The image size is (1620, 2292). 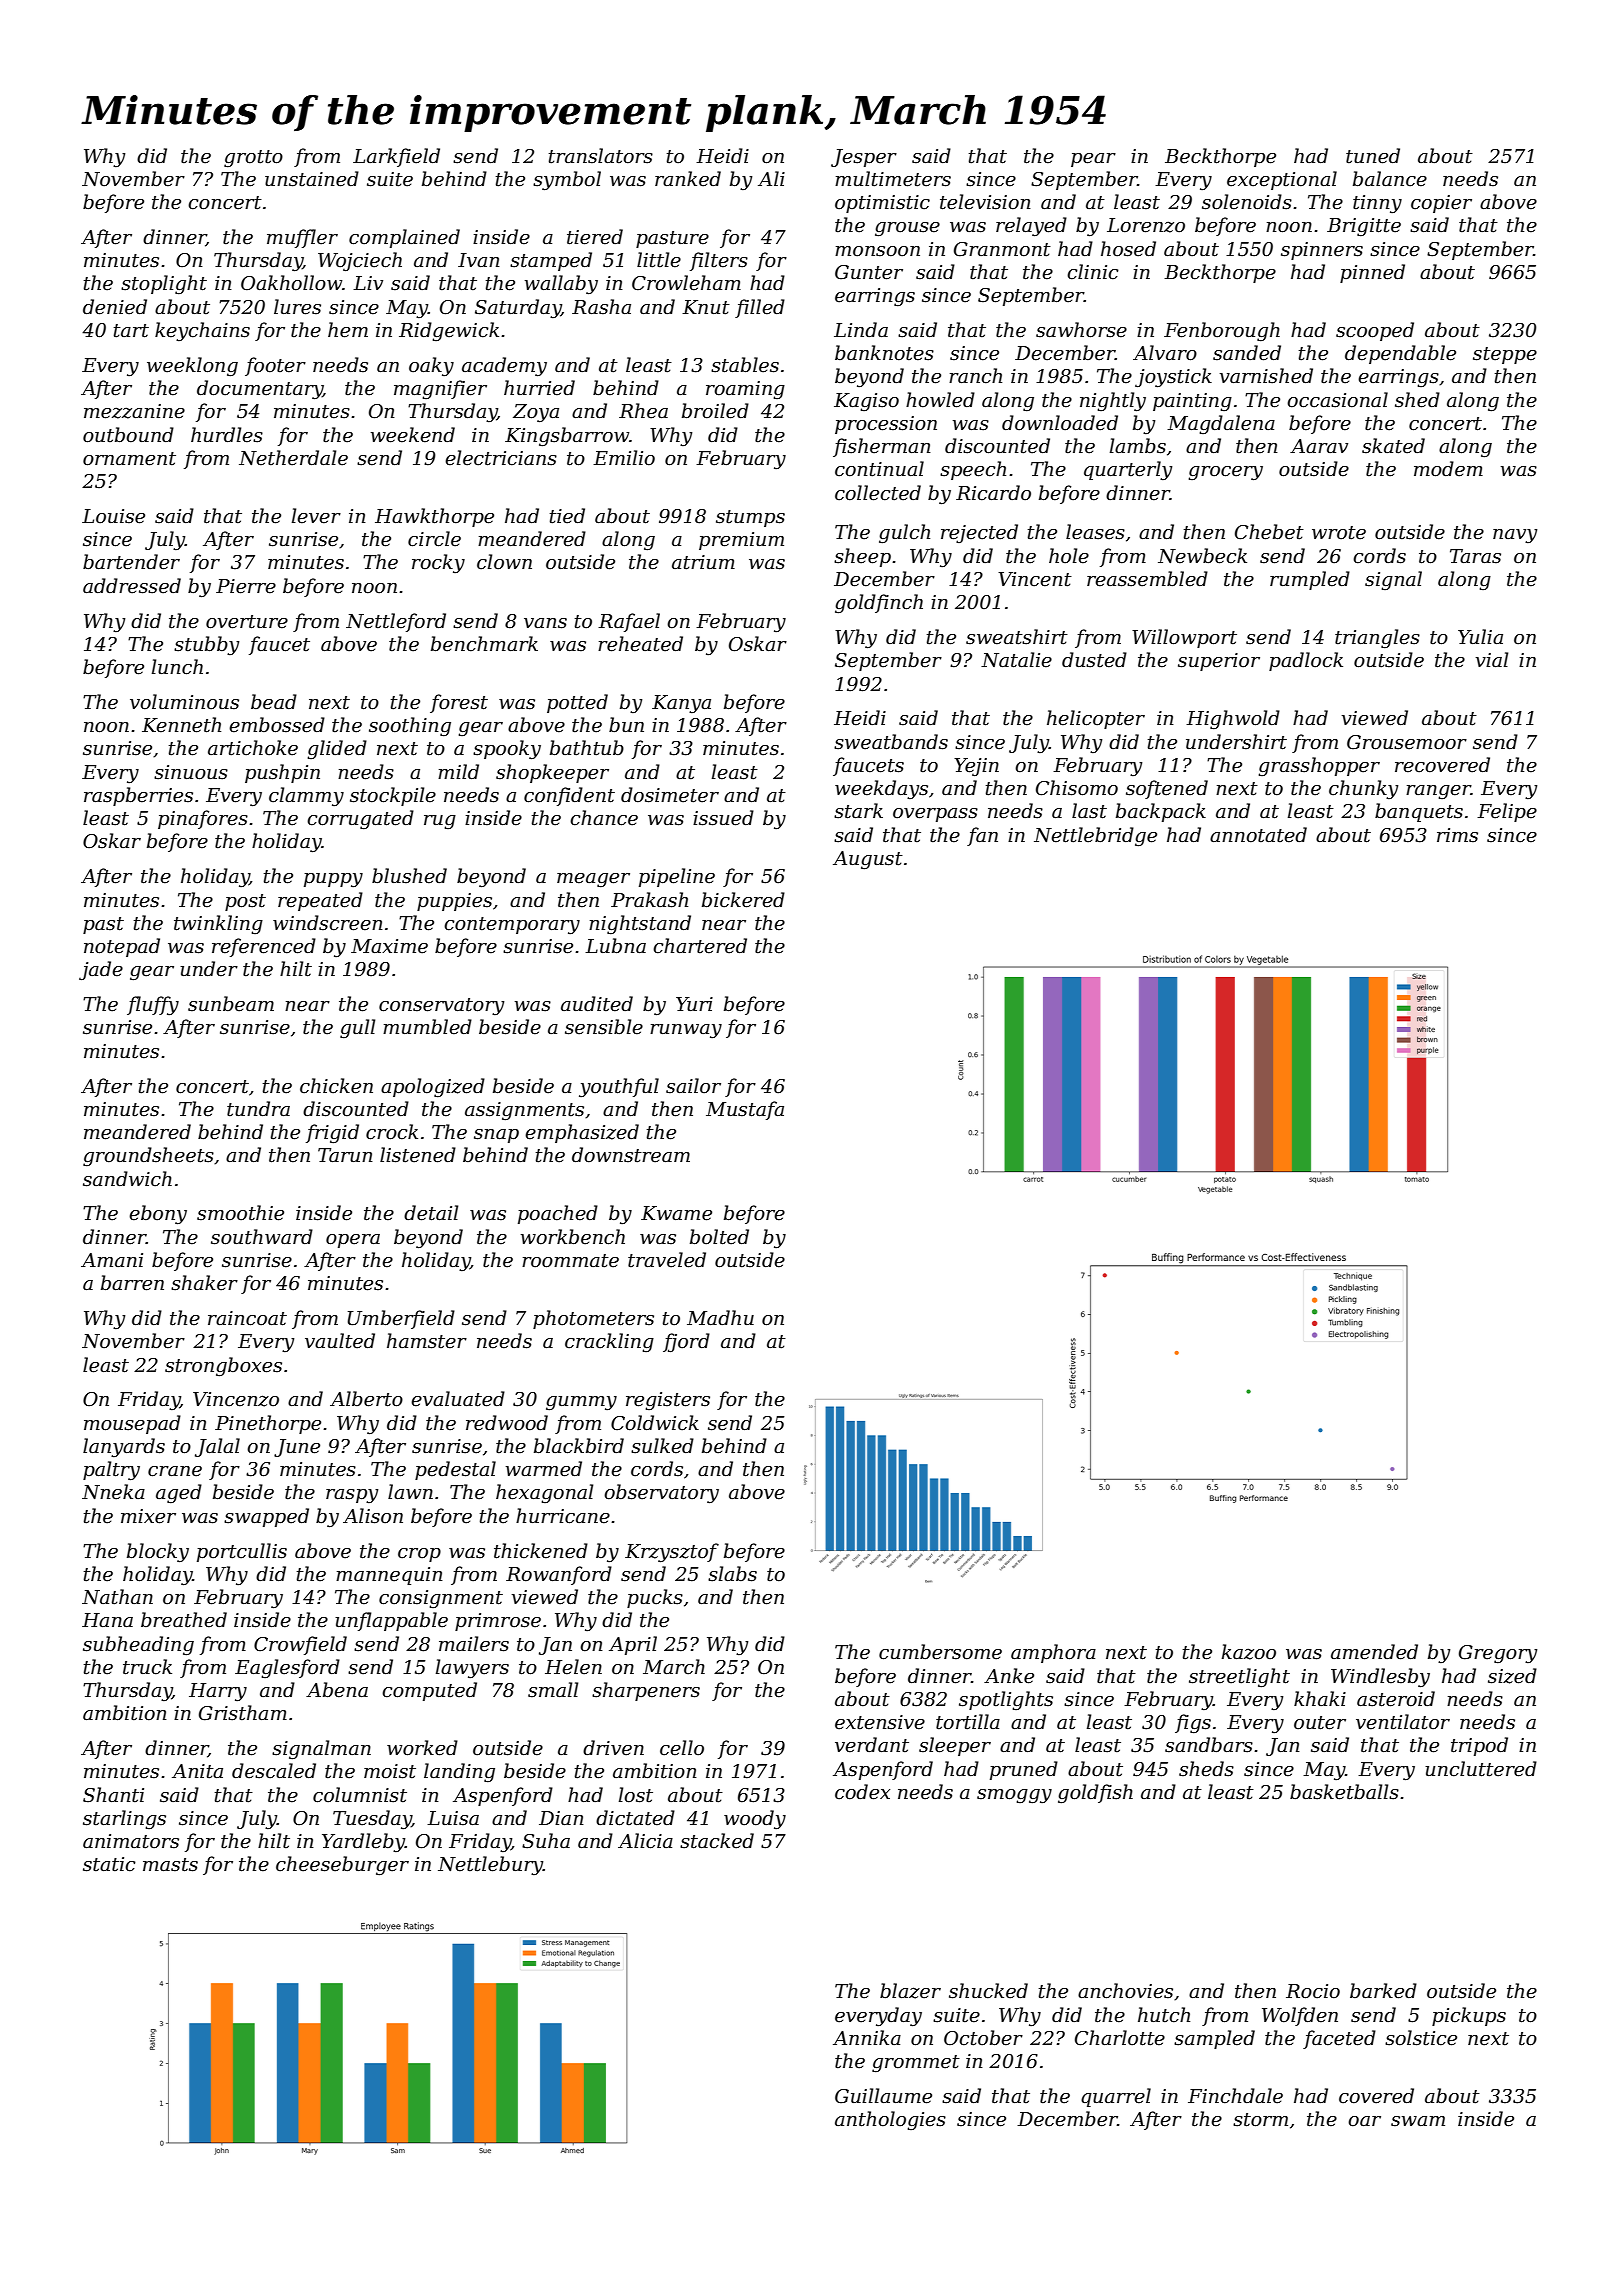 What do you see at coordinates (277, 725) in the image?
I see `embossed` at bounding box center [277, 725].
